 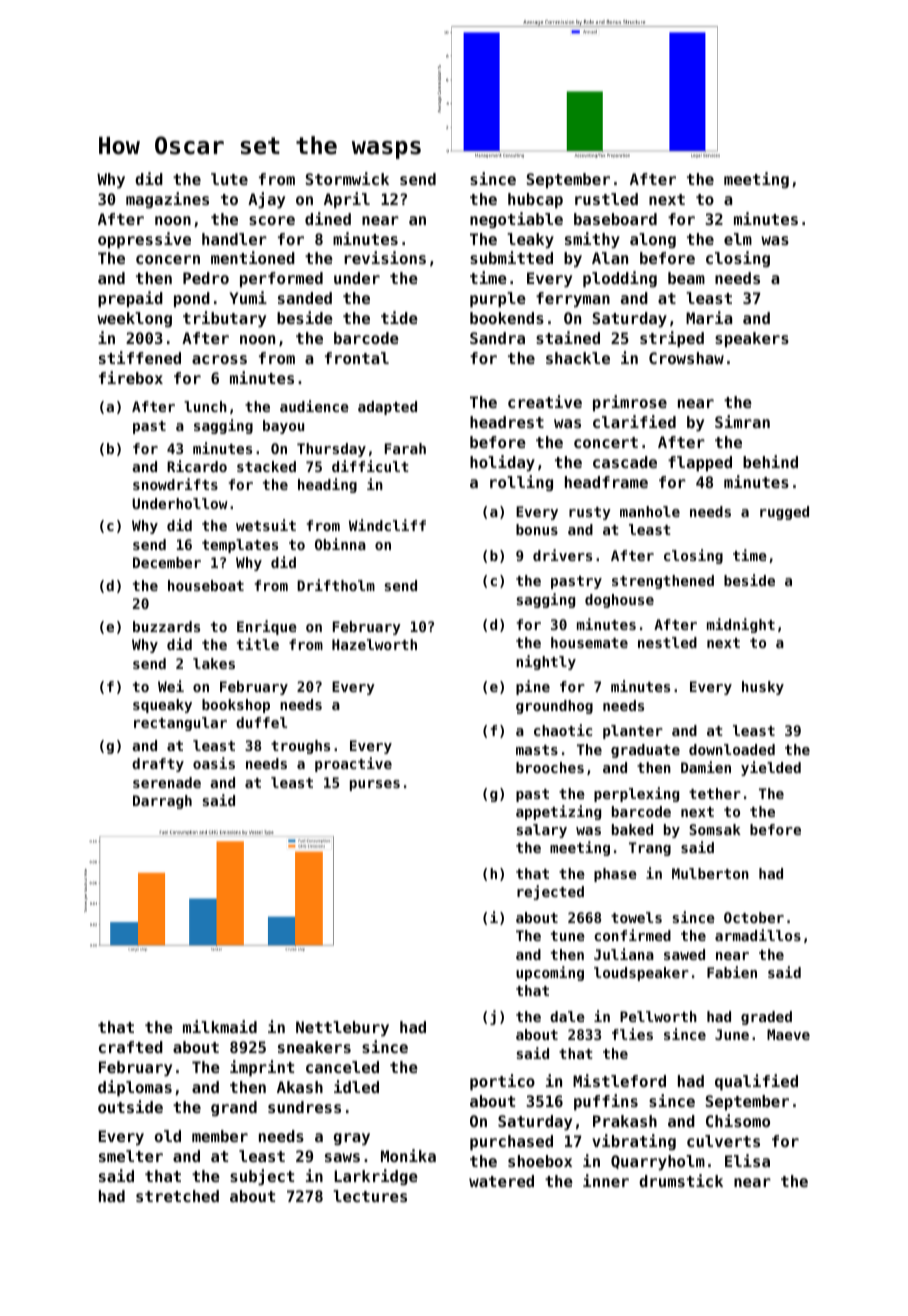 I want to click on squeaky, so click(x=162, y=706).
